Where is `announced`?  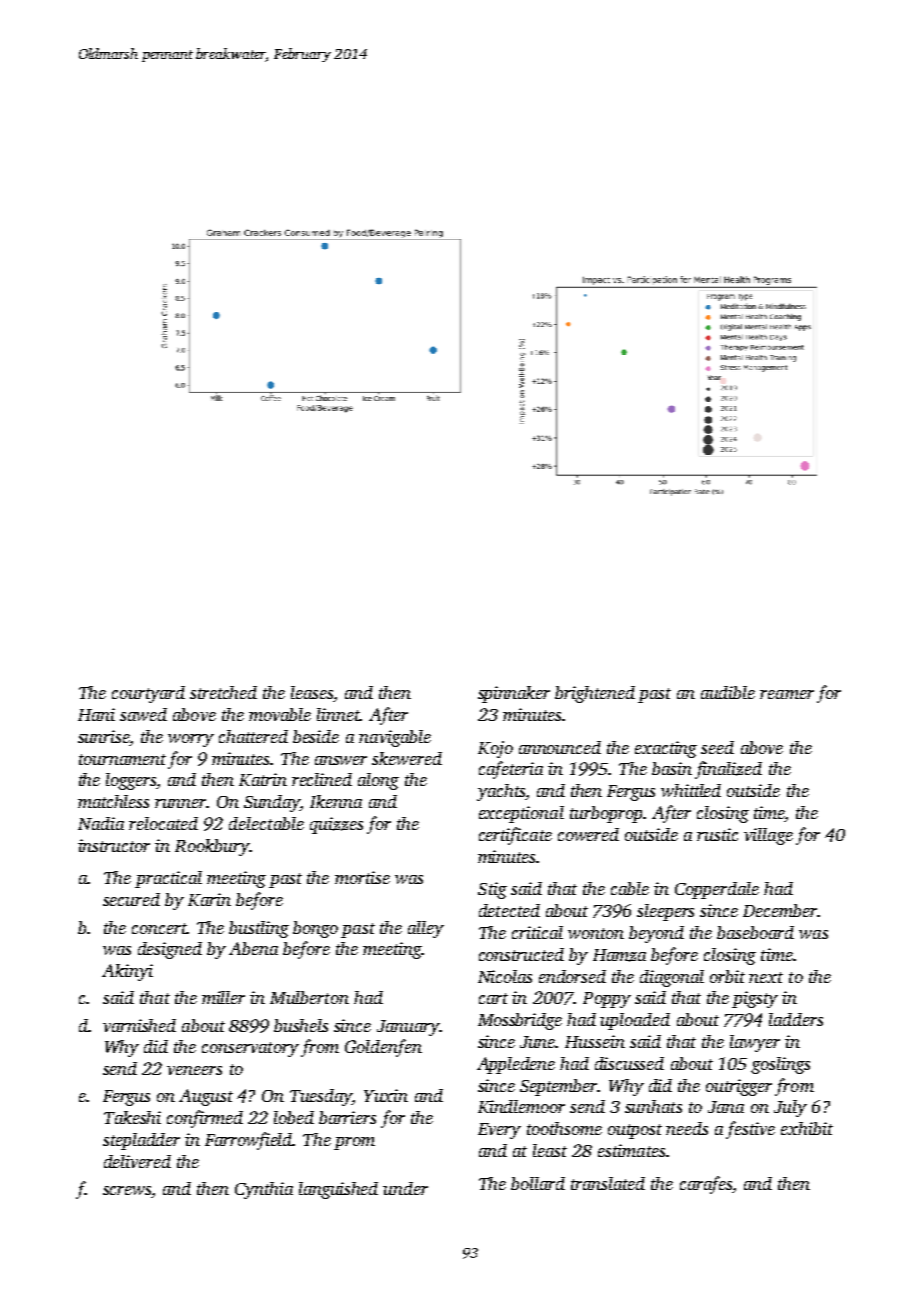 announced is located at coordinates (560, 747).
